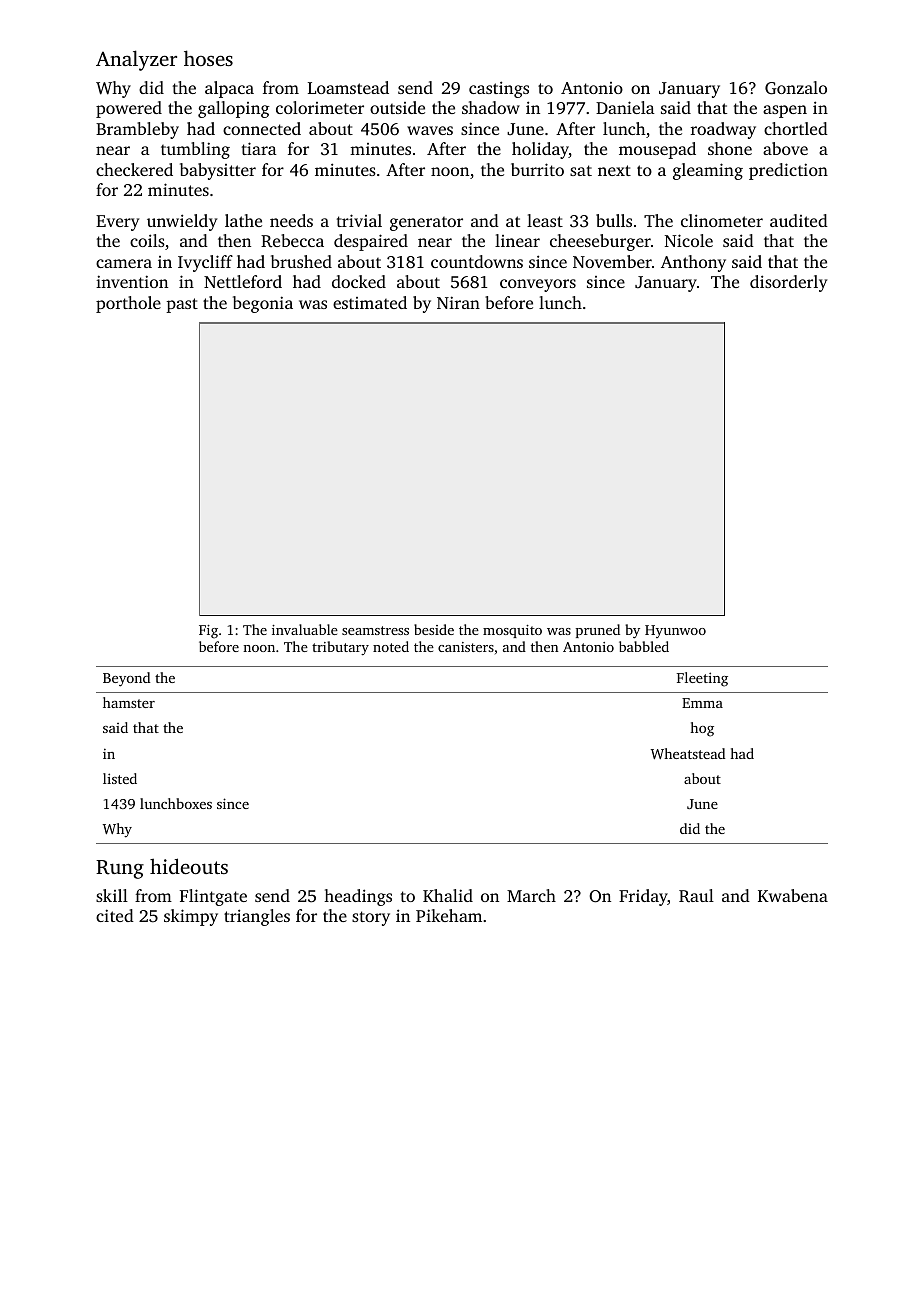  I want to click on Fig, so click(208, 632).
